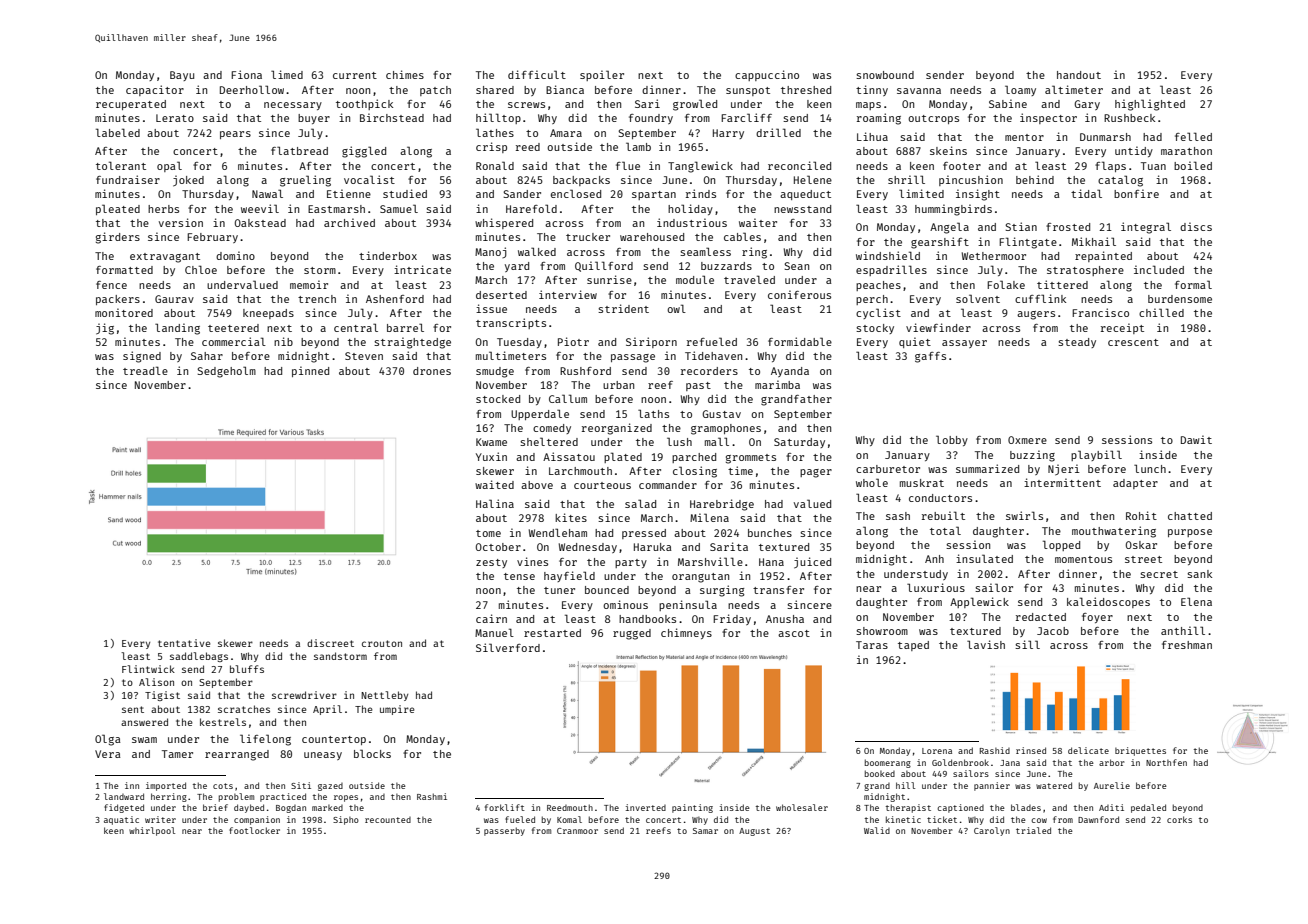 Image resolution: width=1308 pixels, height=924 pixels. Describe the element at coordinates (1140, 751) in the screenshot. I see `briquettes` at that location.
